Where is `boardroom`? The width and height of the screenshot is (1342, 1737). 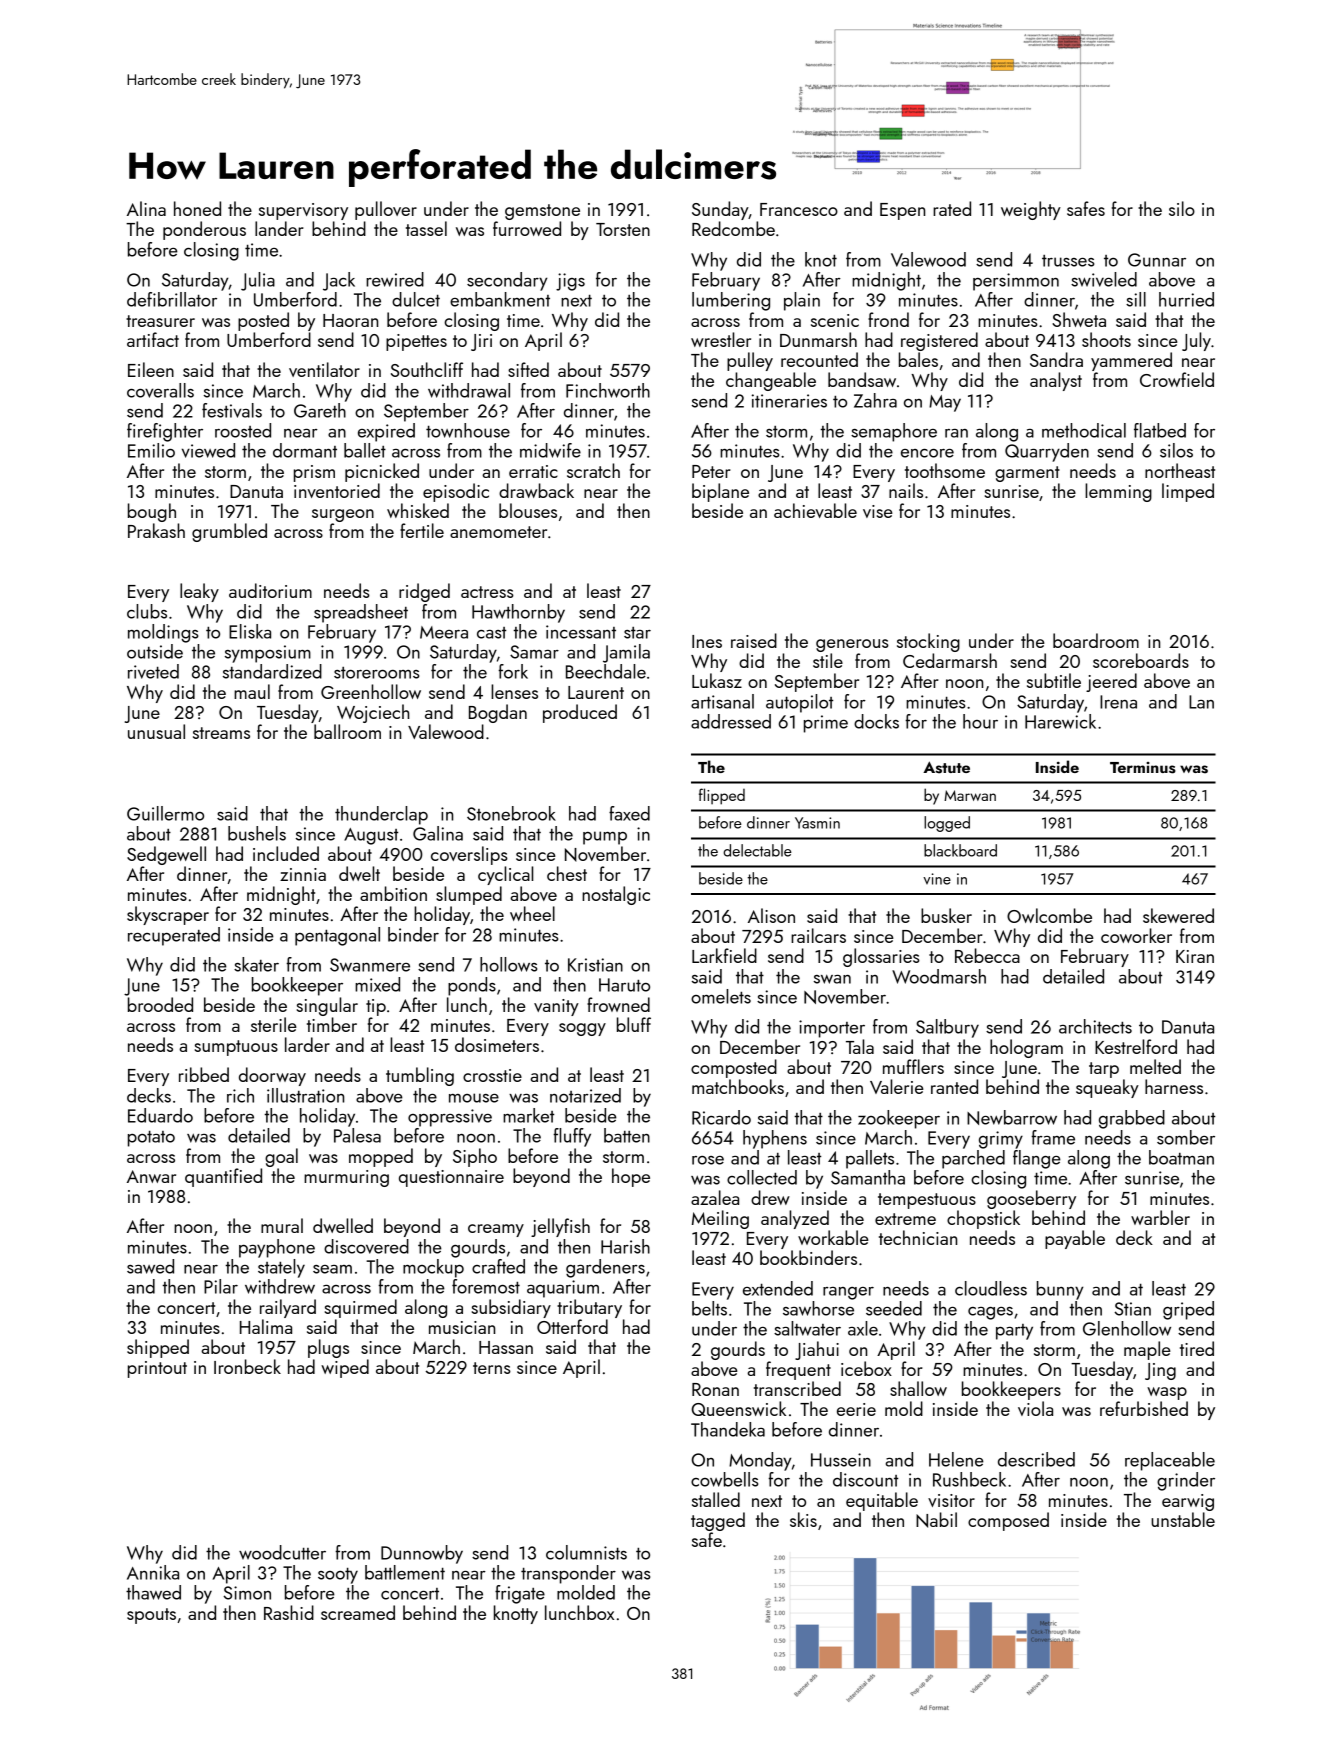 boardroom is located at coordinates (1096, 640).
